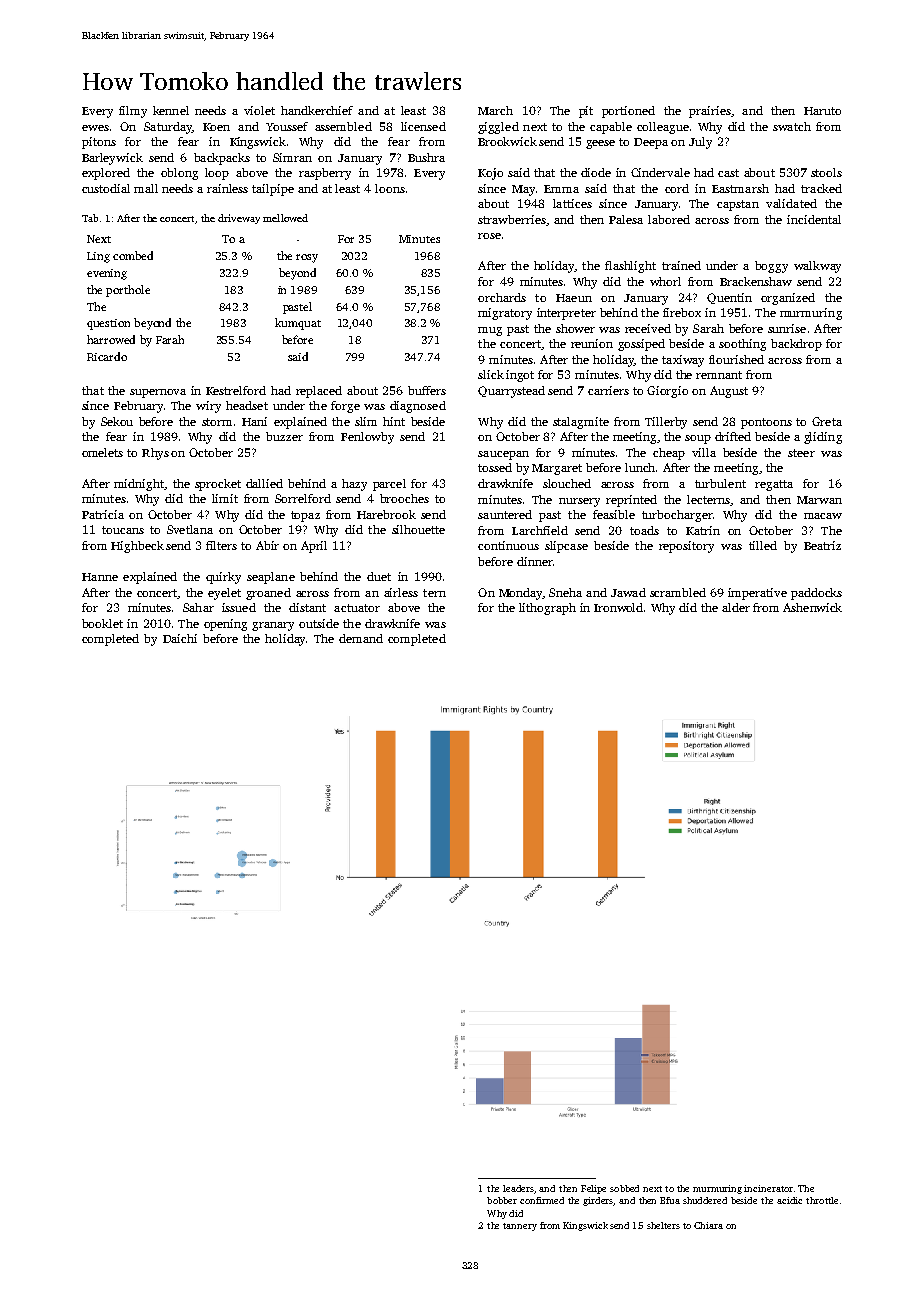  Describe the element at coordinates (547, 609) in the image. I see `lithograph` at that location.
